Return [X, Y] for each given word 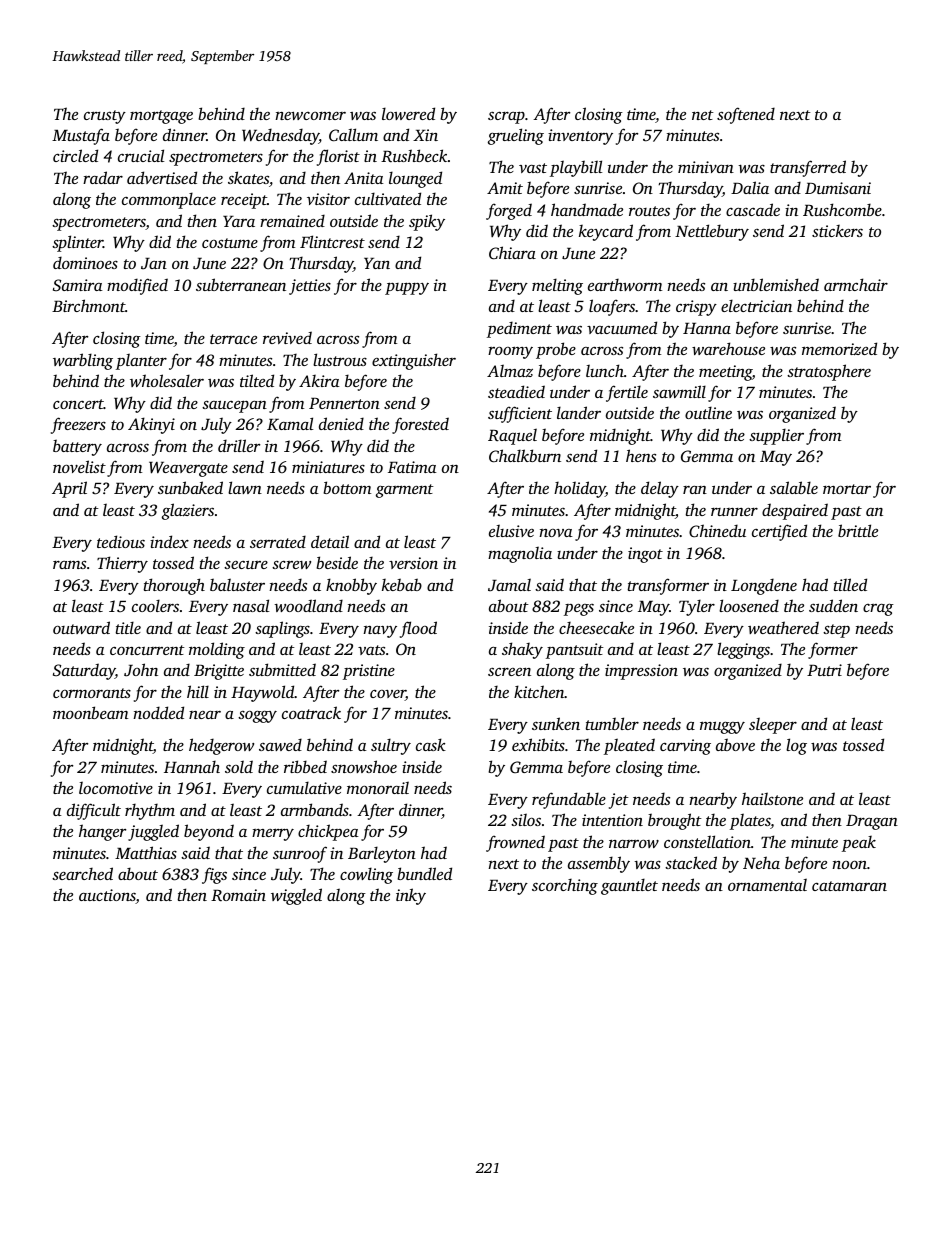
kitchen [539, 691]
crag [878, 610]
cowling [366, 875]
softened [746, 115]
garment [405, 491]
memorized [839, 348]
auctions [107, 896]
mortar [847, 489]
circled [75, 155]
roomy [510, 352]
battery [77, 447]
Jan [154, 263]
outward [81, 627]
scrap [506, 117]
